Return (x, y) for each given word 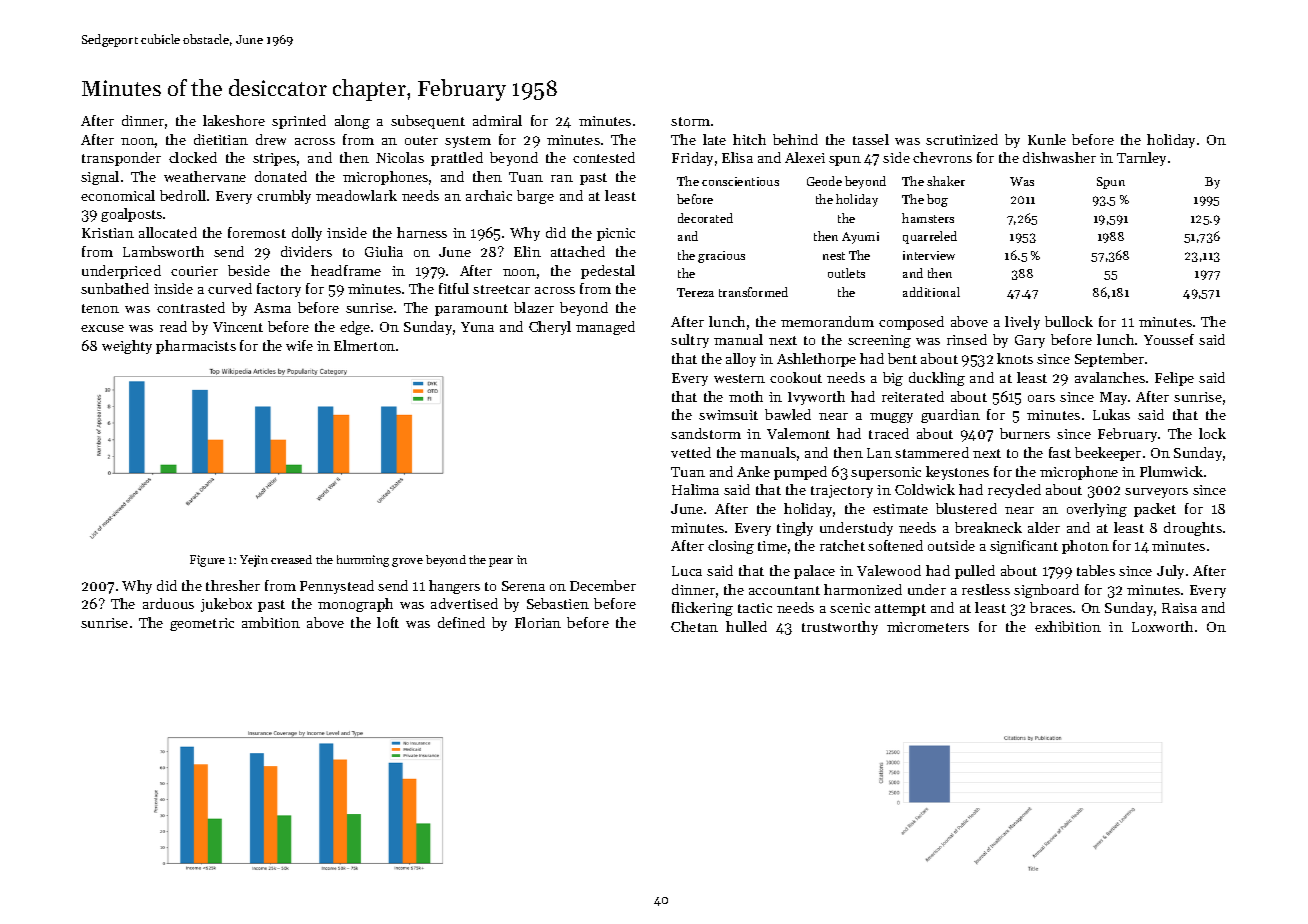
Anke (753, 471)
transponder (121, 159)
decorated (705, 218)
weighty (127, 347)
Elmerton (364, 345)
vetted (691, 452)
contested (604, 157)
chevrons (942, 157)
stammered (932, 452)
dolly (307, 234)
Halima (695, 489)
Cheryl (550, 328)
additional (931, 292)
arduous (168, 603)
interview (929, 255)
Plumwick (1171, 471)
